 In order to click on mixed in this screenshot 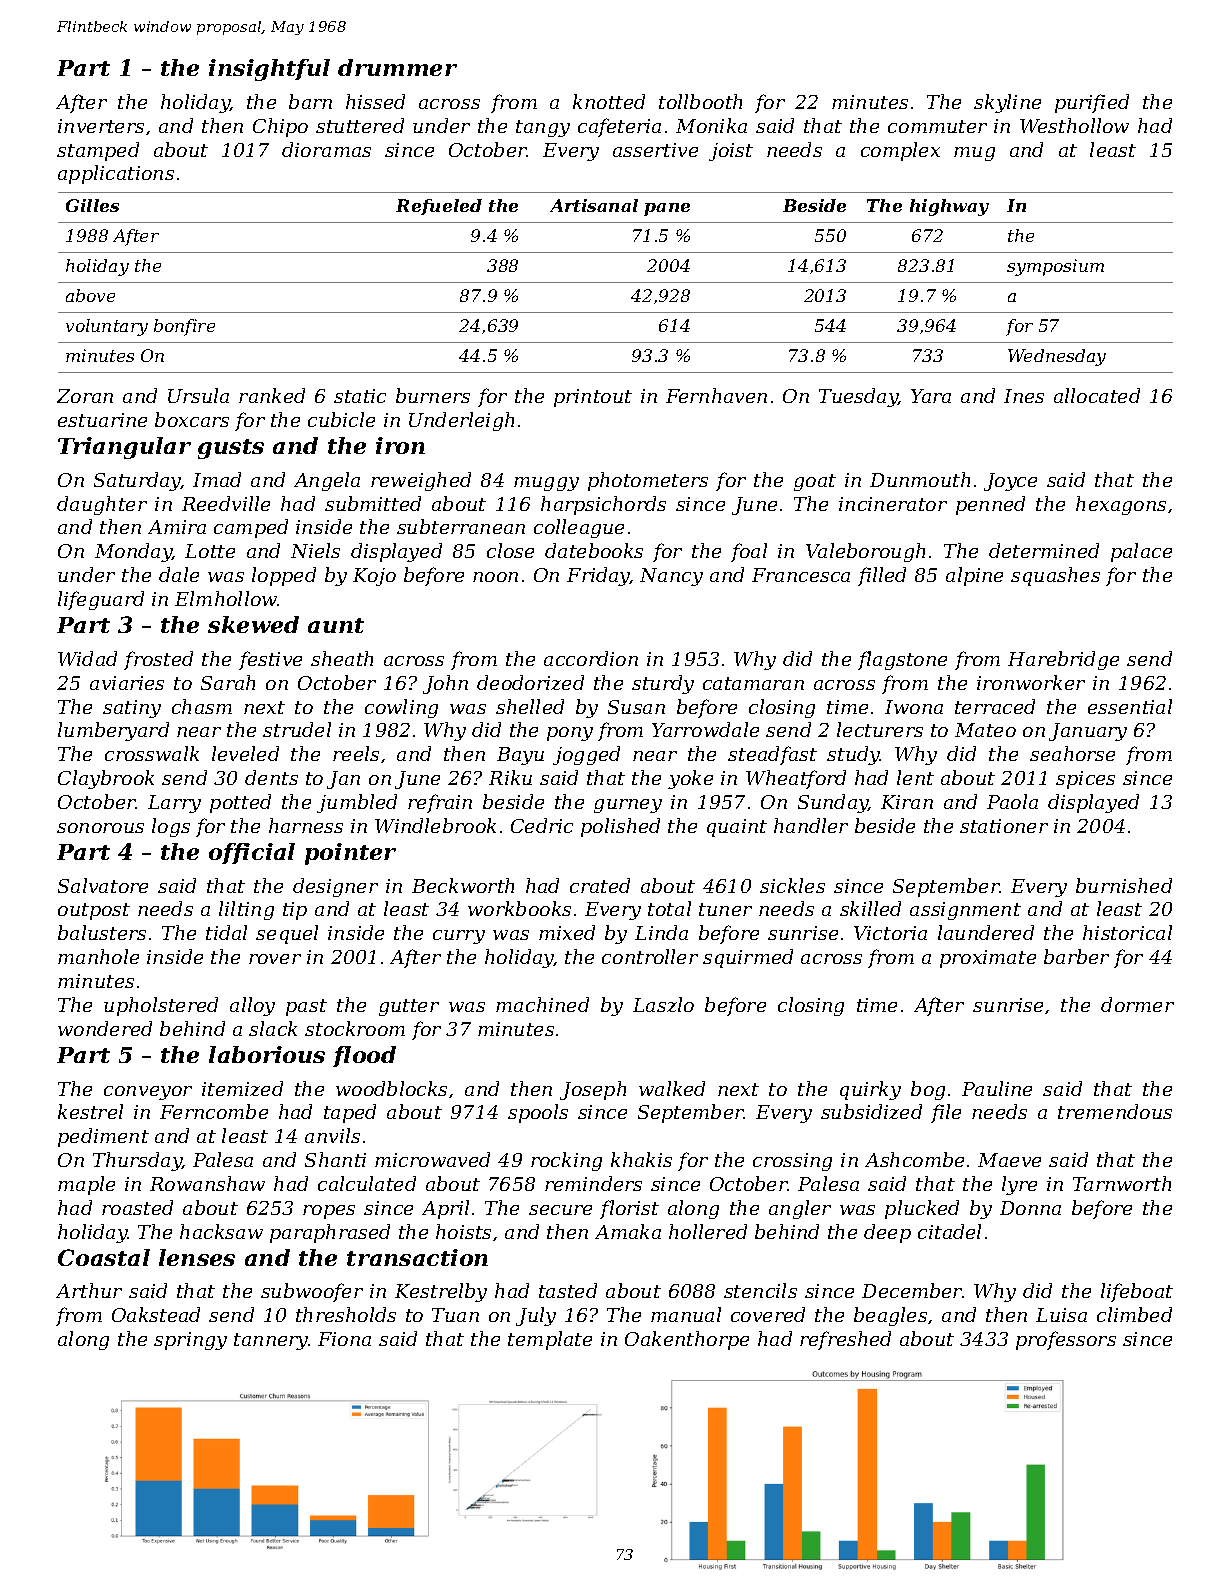, I will do `click(567, 932)`.
